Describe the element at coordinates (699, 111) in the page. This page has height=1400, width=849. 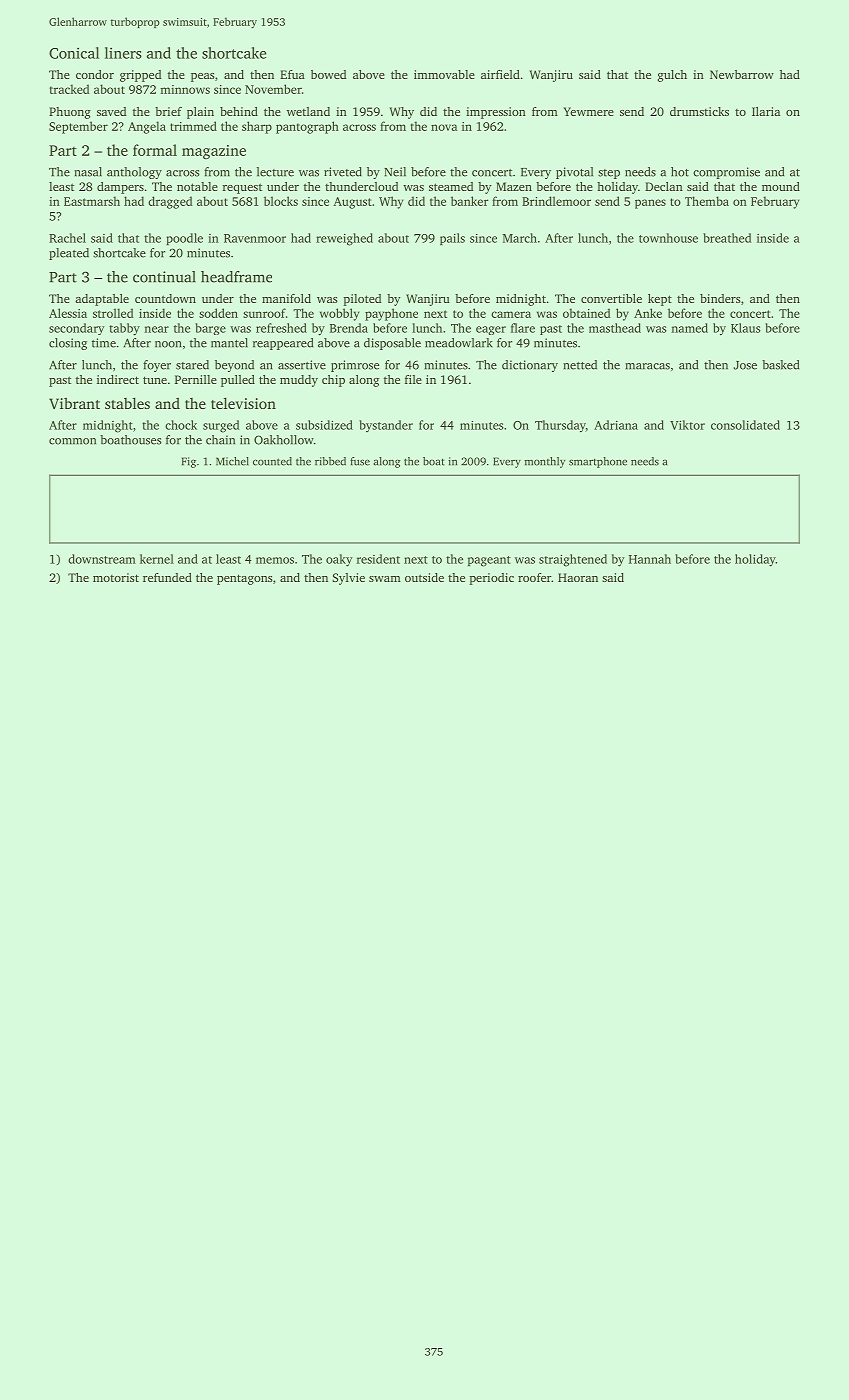
I see `drumsticks` at that location.
